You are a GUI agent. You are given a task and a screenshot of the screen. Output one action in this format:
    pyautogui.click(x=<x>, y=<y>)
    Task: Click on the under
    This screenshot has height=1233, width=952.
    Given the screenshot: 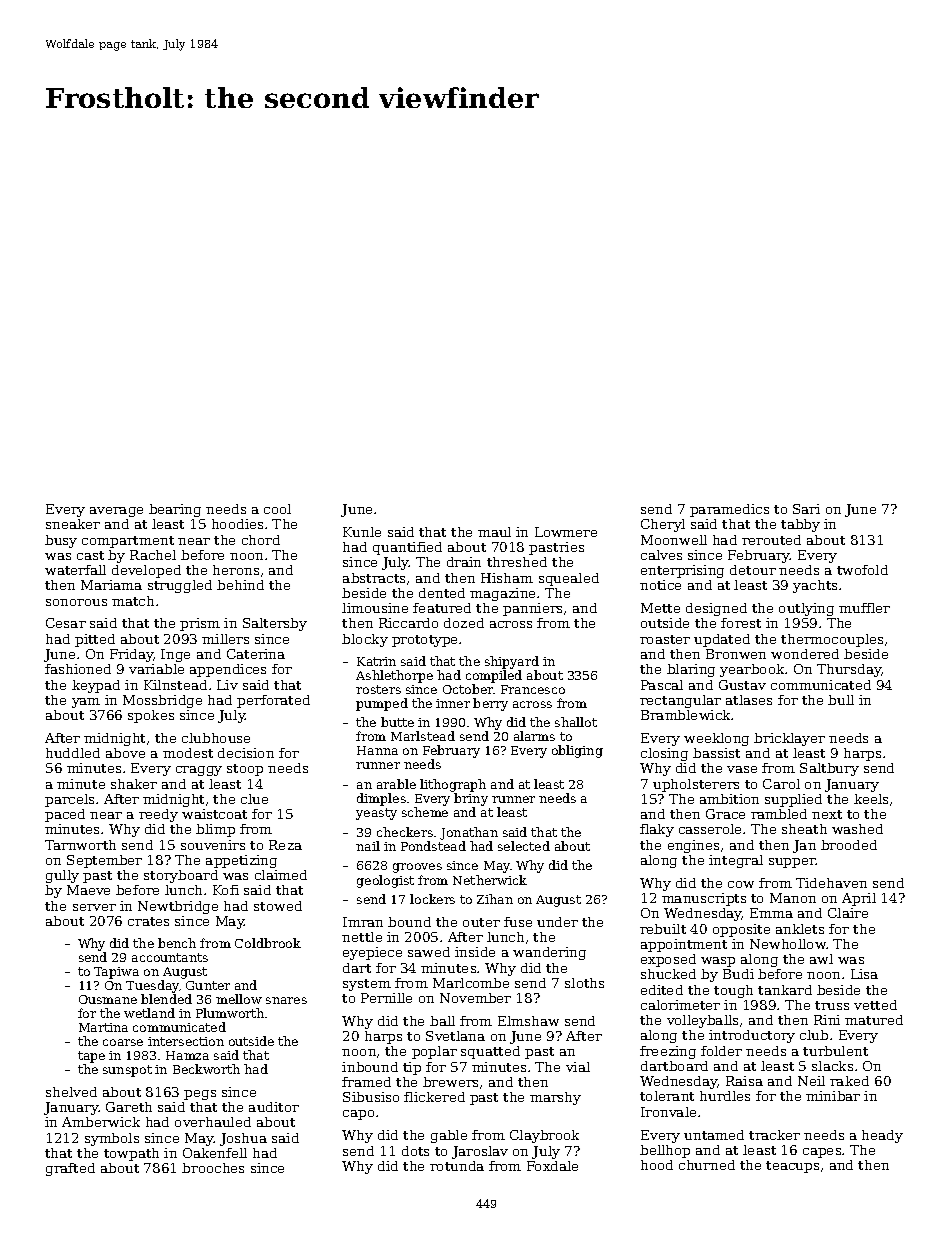 What is the action you would take?
    pyautogui.click(x=557, y=922)
